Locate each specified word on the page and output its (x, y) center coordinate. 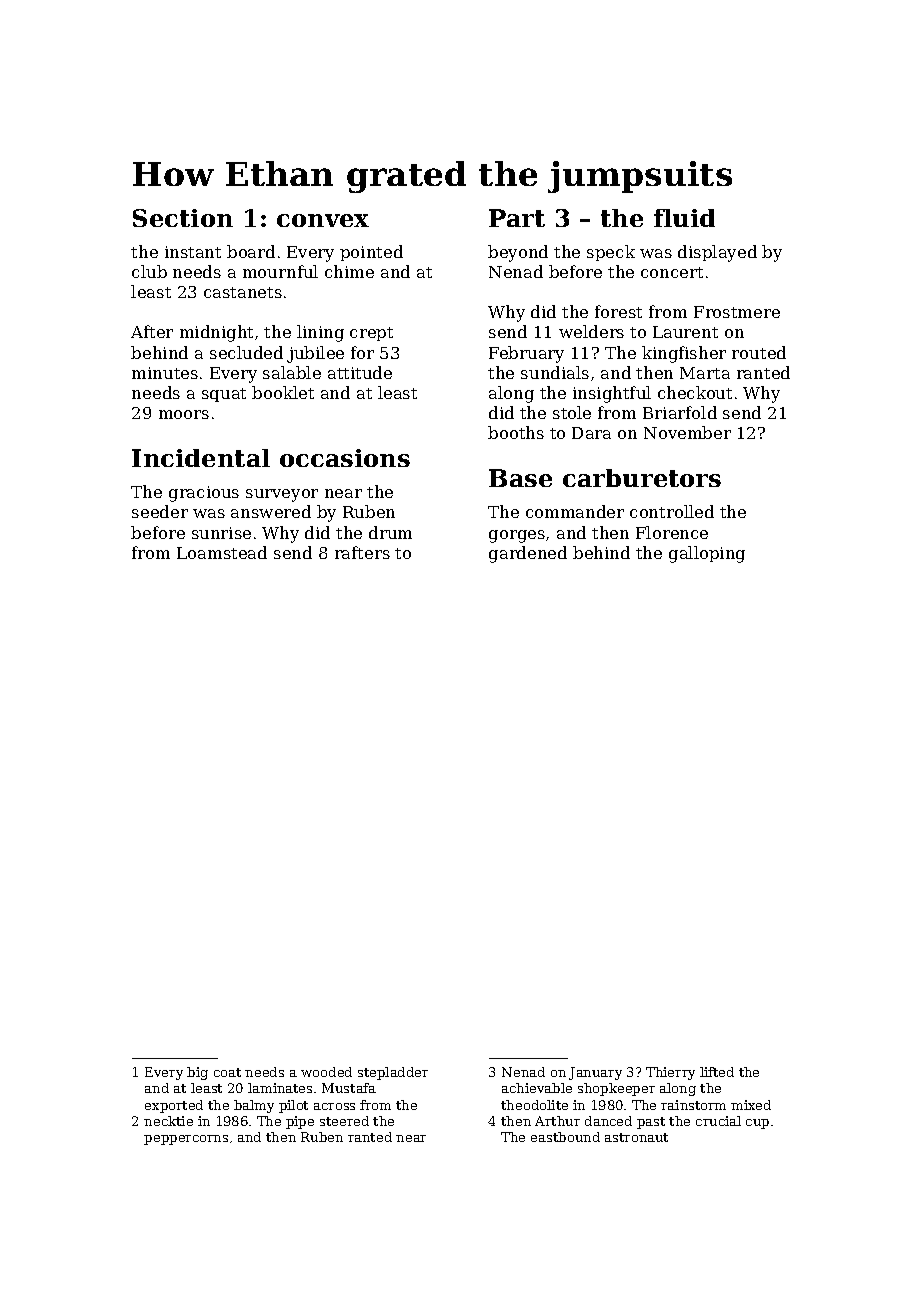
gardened (528, 554)
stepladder (393, 1073)
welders (591, 331)
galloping (707, 554)
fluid (684, 218)
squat (224, 395)
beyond (518, 253)
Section (183, 218)
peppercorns (186, 1140)
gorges (517, 536)
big (197, 1073)
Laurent (685, 332)
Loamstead (222, 552)
